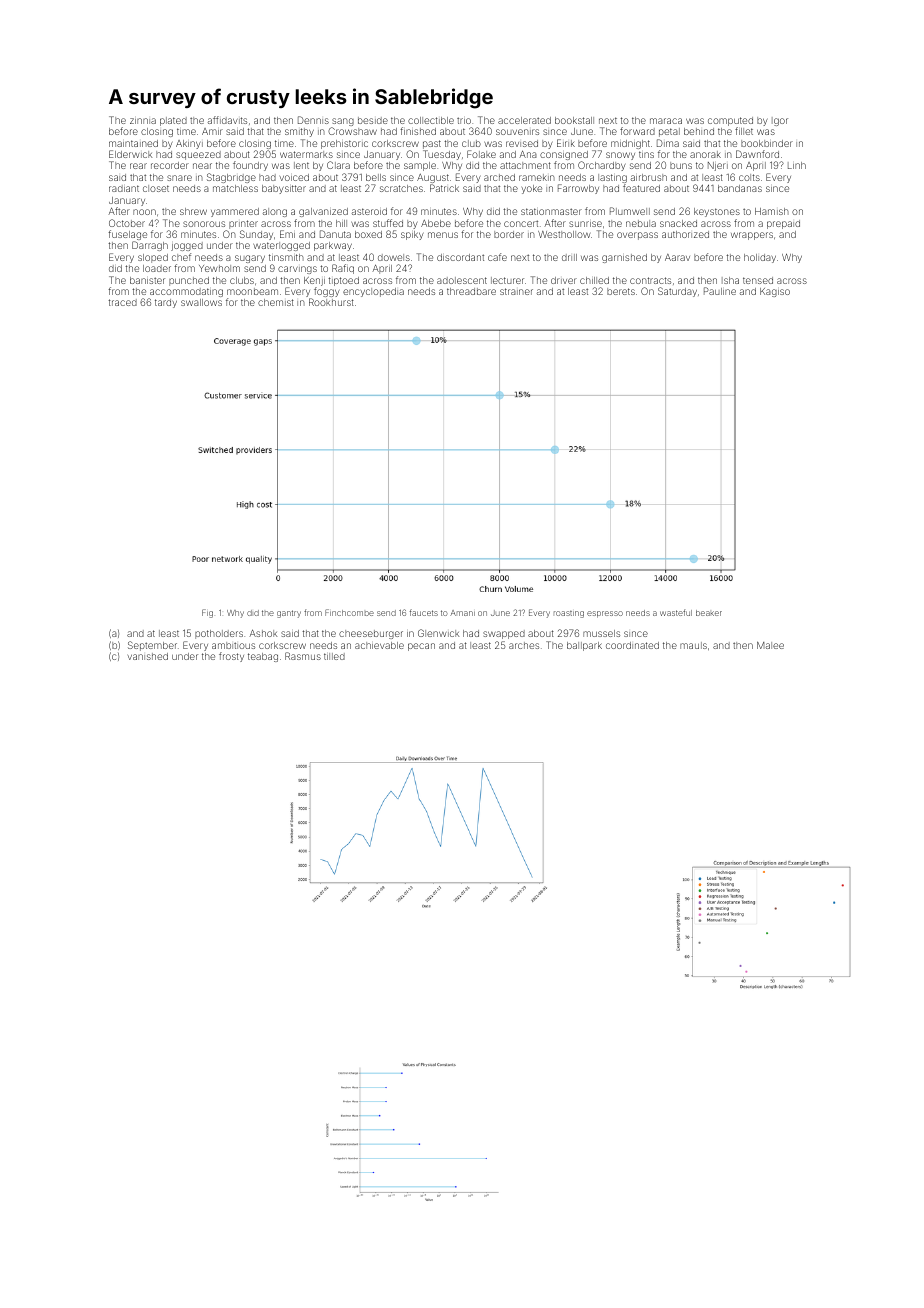 This screenshot has height=1308, width=924. Describe the element at coordinates (201, 302) in the screenshot. I see `swallows` at that location.
